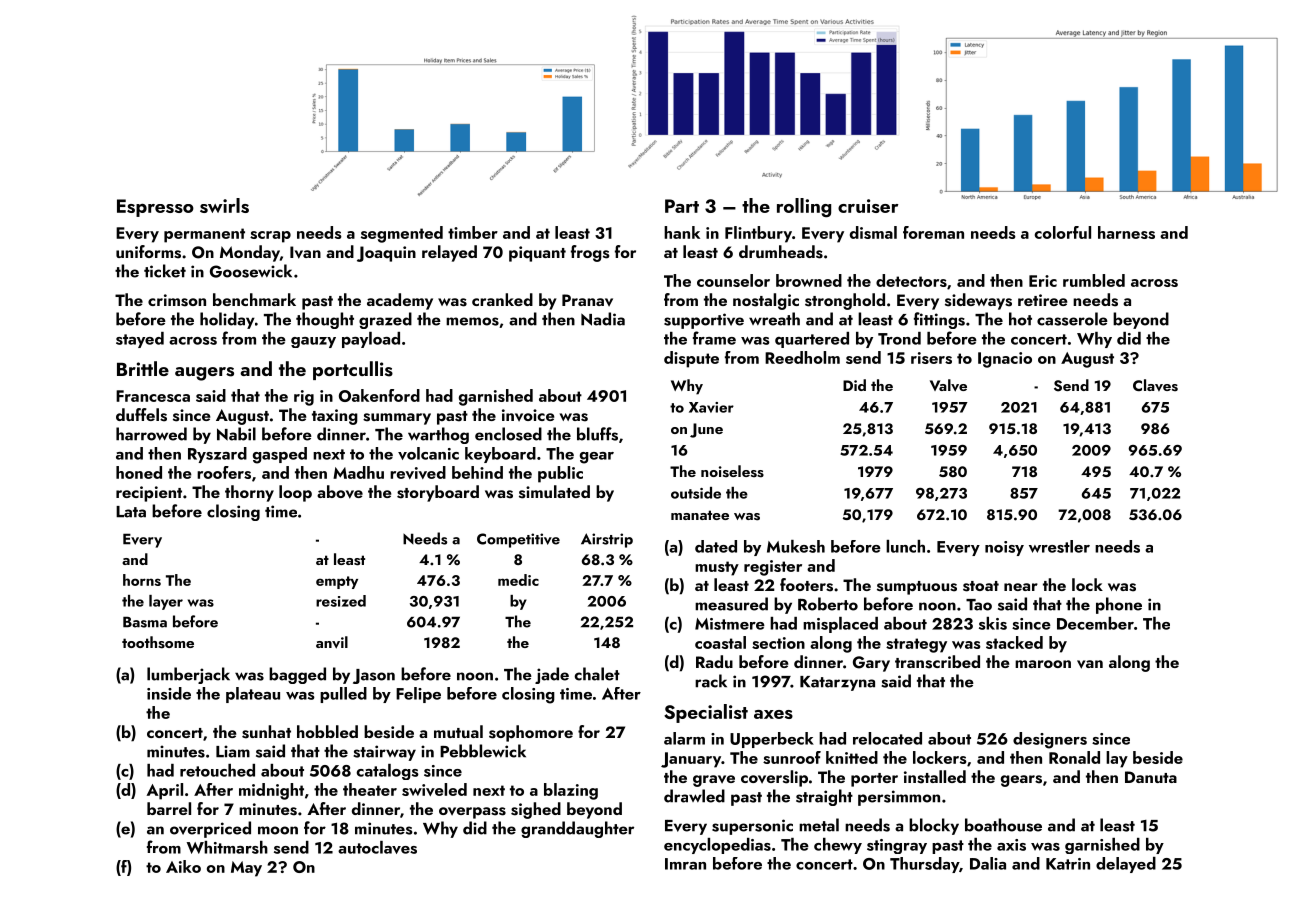 The height and width of the page is (924, 1308). I want to click on overpass, so click(472, 813).
